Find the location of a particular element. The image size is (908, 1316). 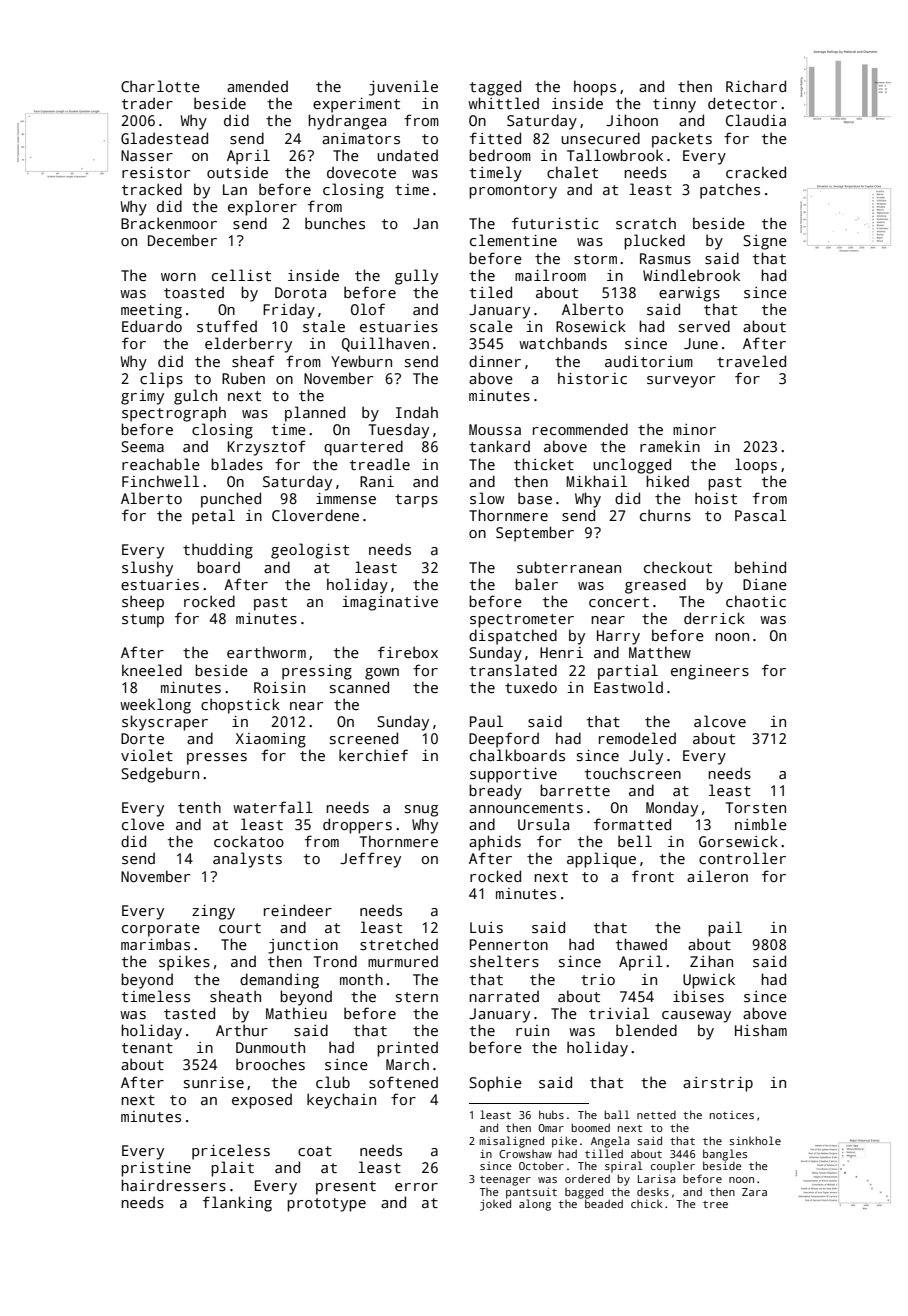

Eastwold is located at coordinates (628, 687).
